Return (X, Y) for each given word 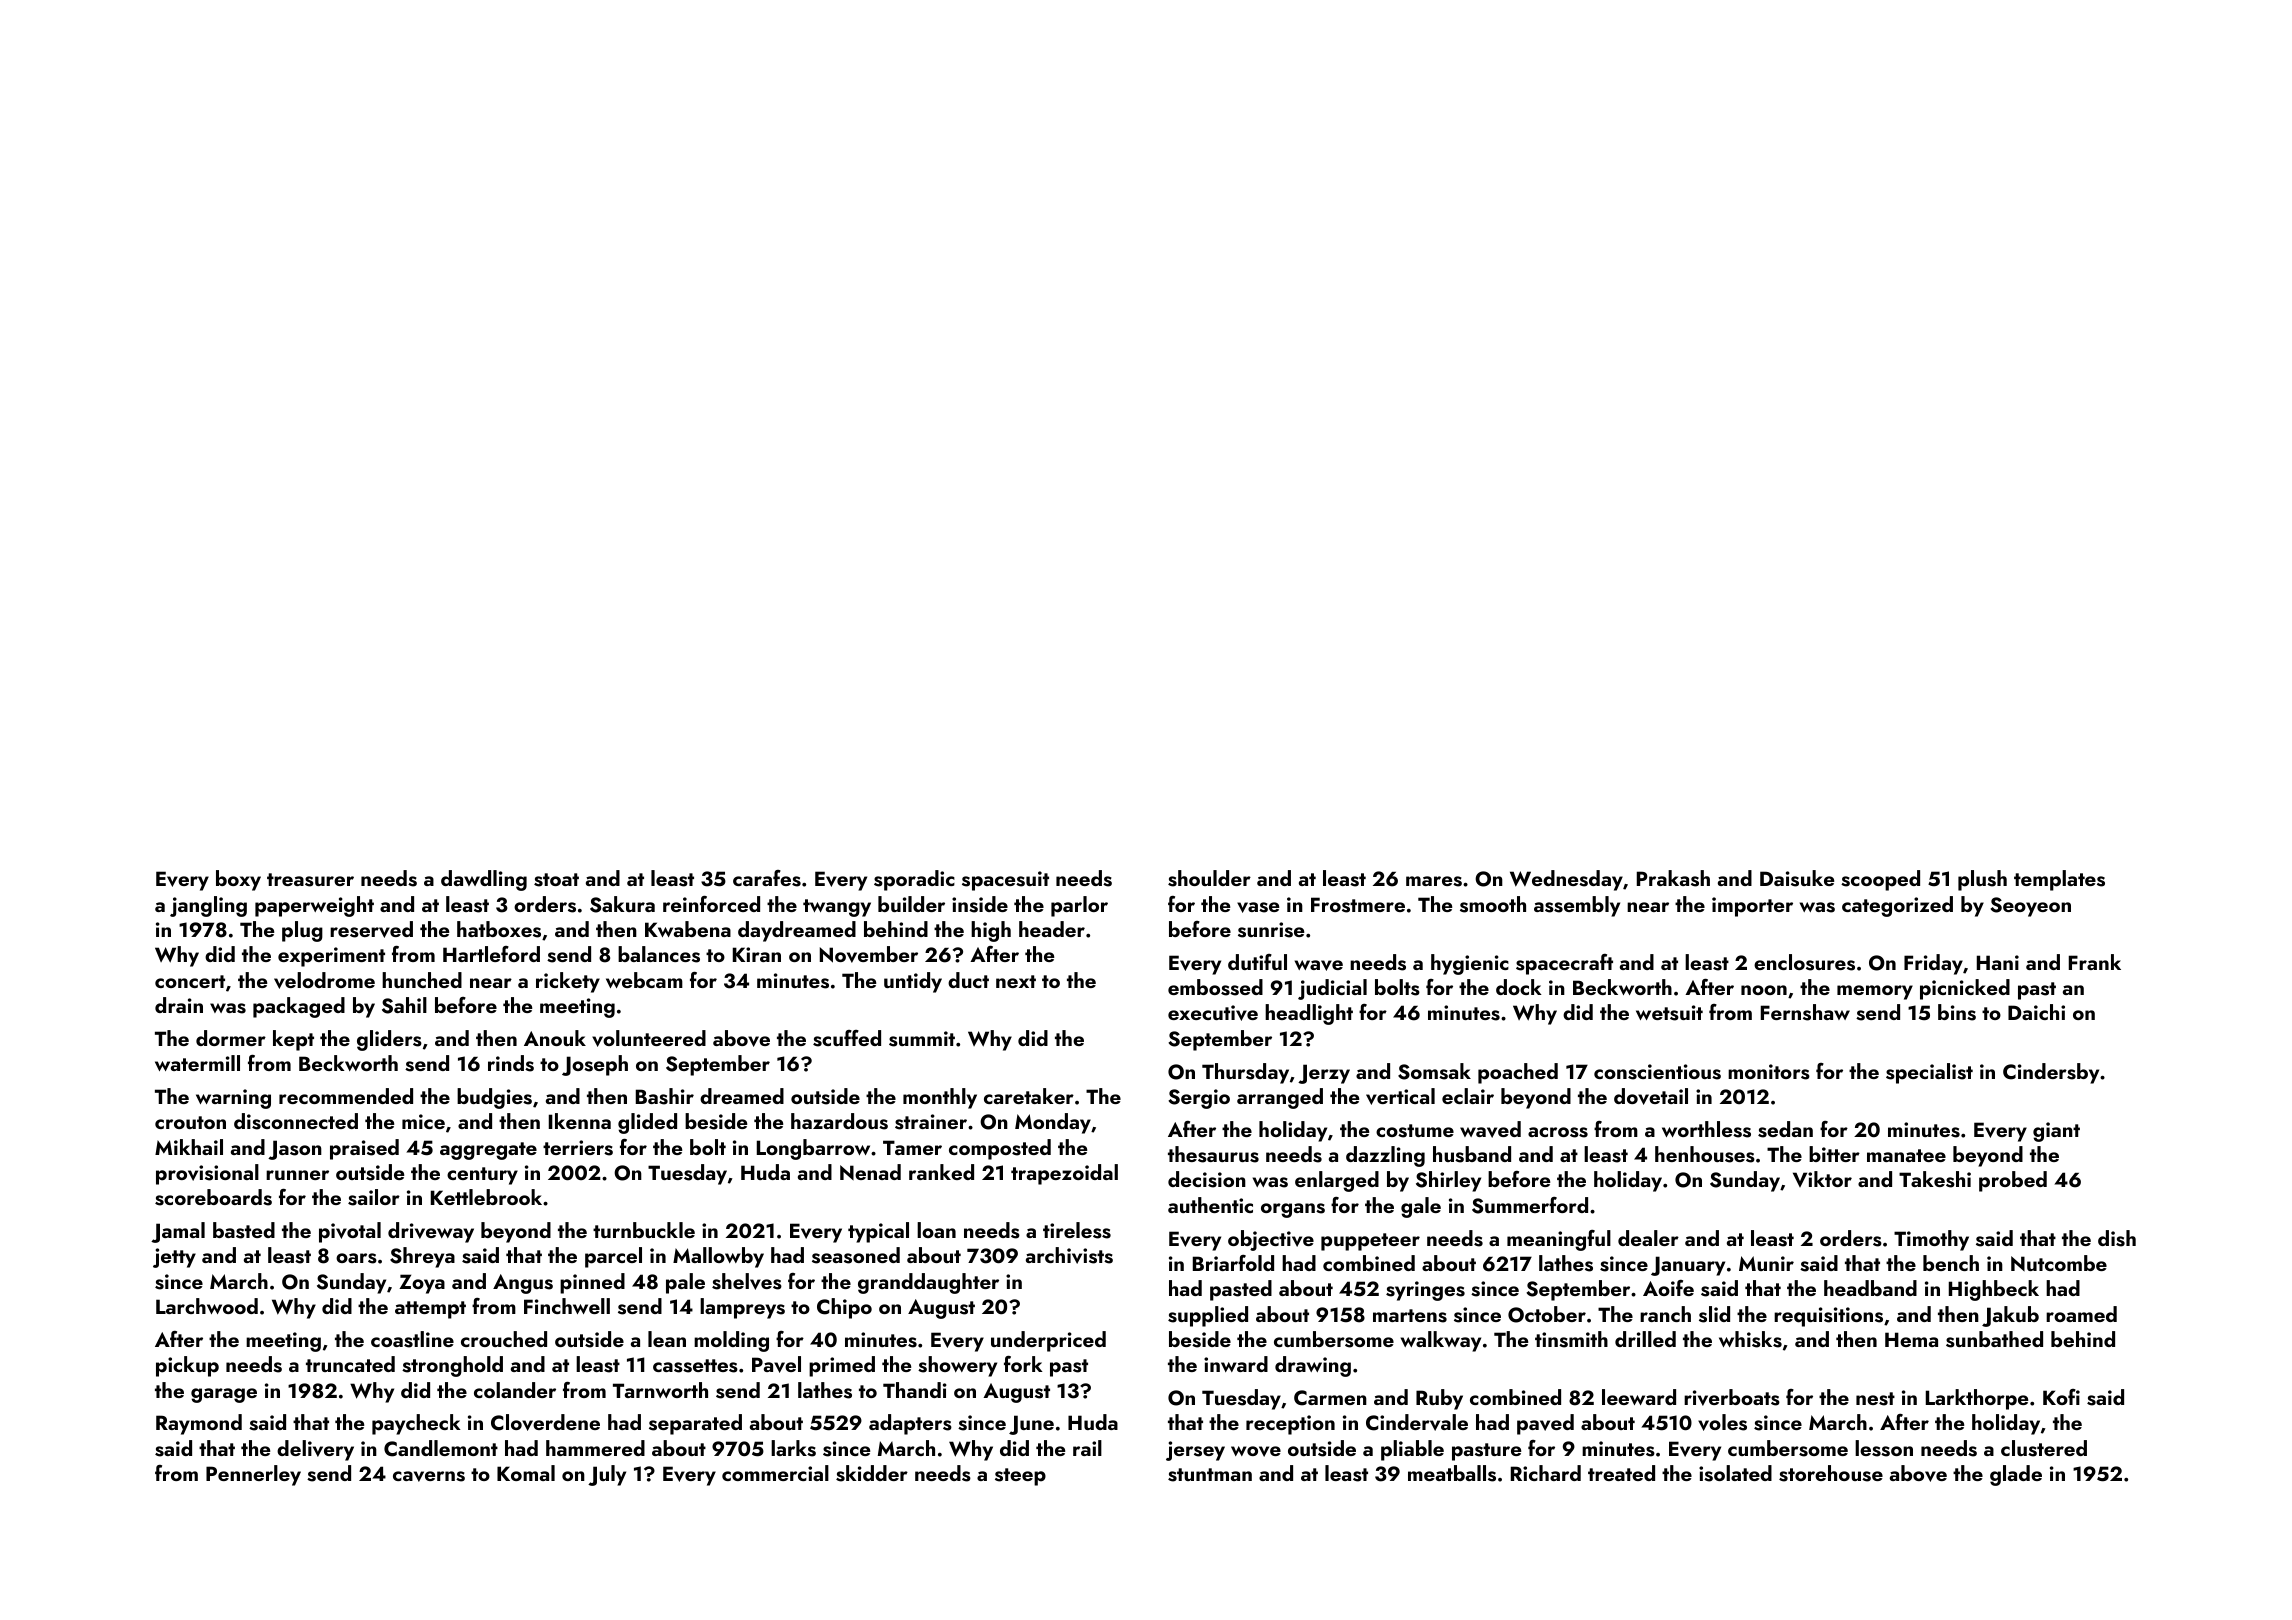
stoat (556, 880)
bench (1951, 1263)
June (1031, 1425)
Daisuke (1797, 878)
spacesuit (1005, 881)
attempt (430, 1310)
